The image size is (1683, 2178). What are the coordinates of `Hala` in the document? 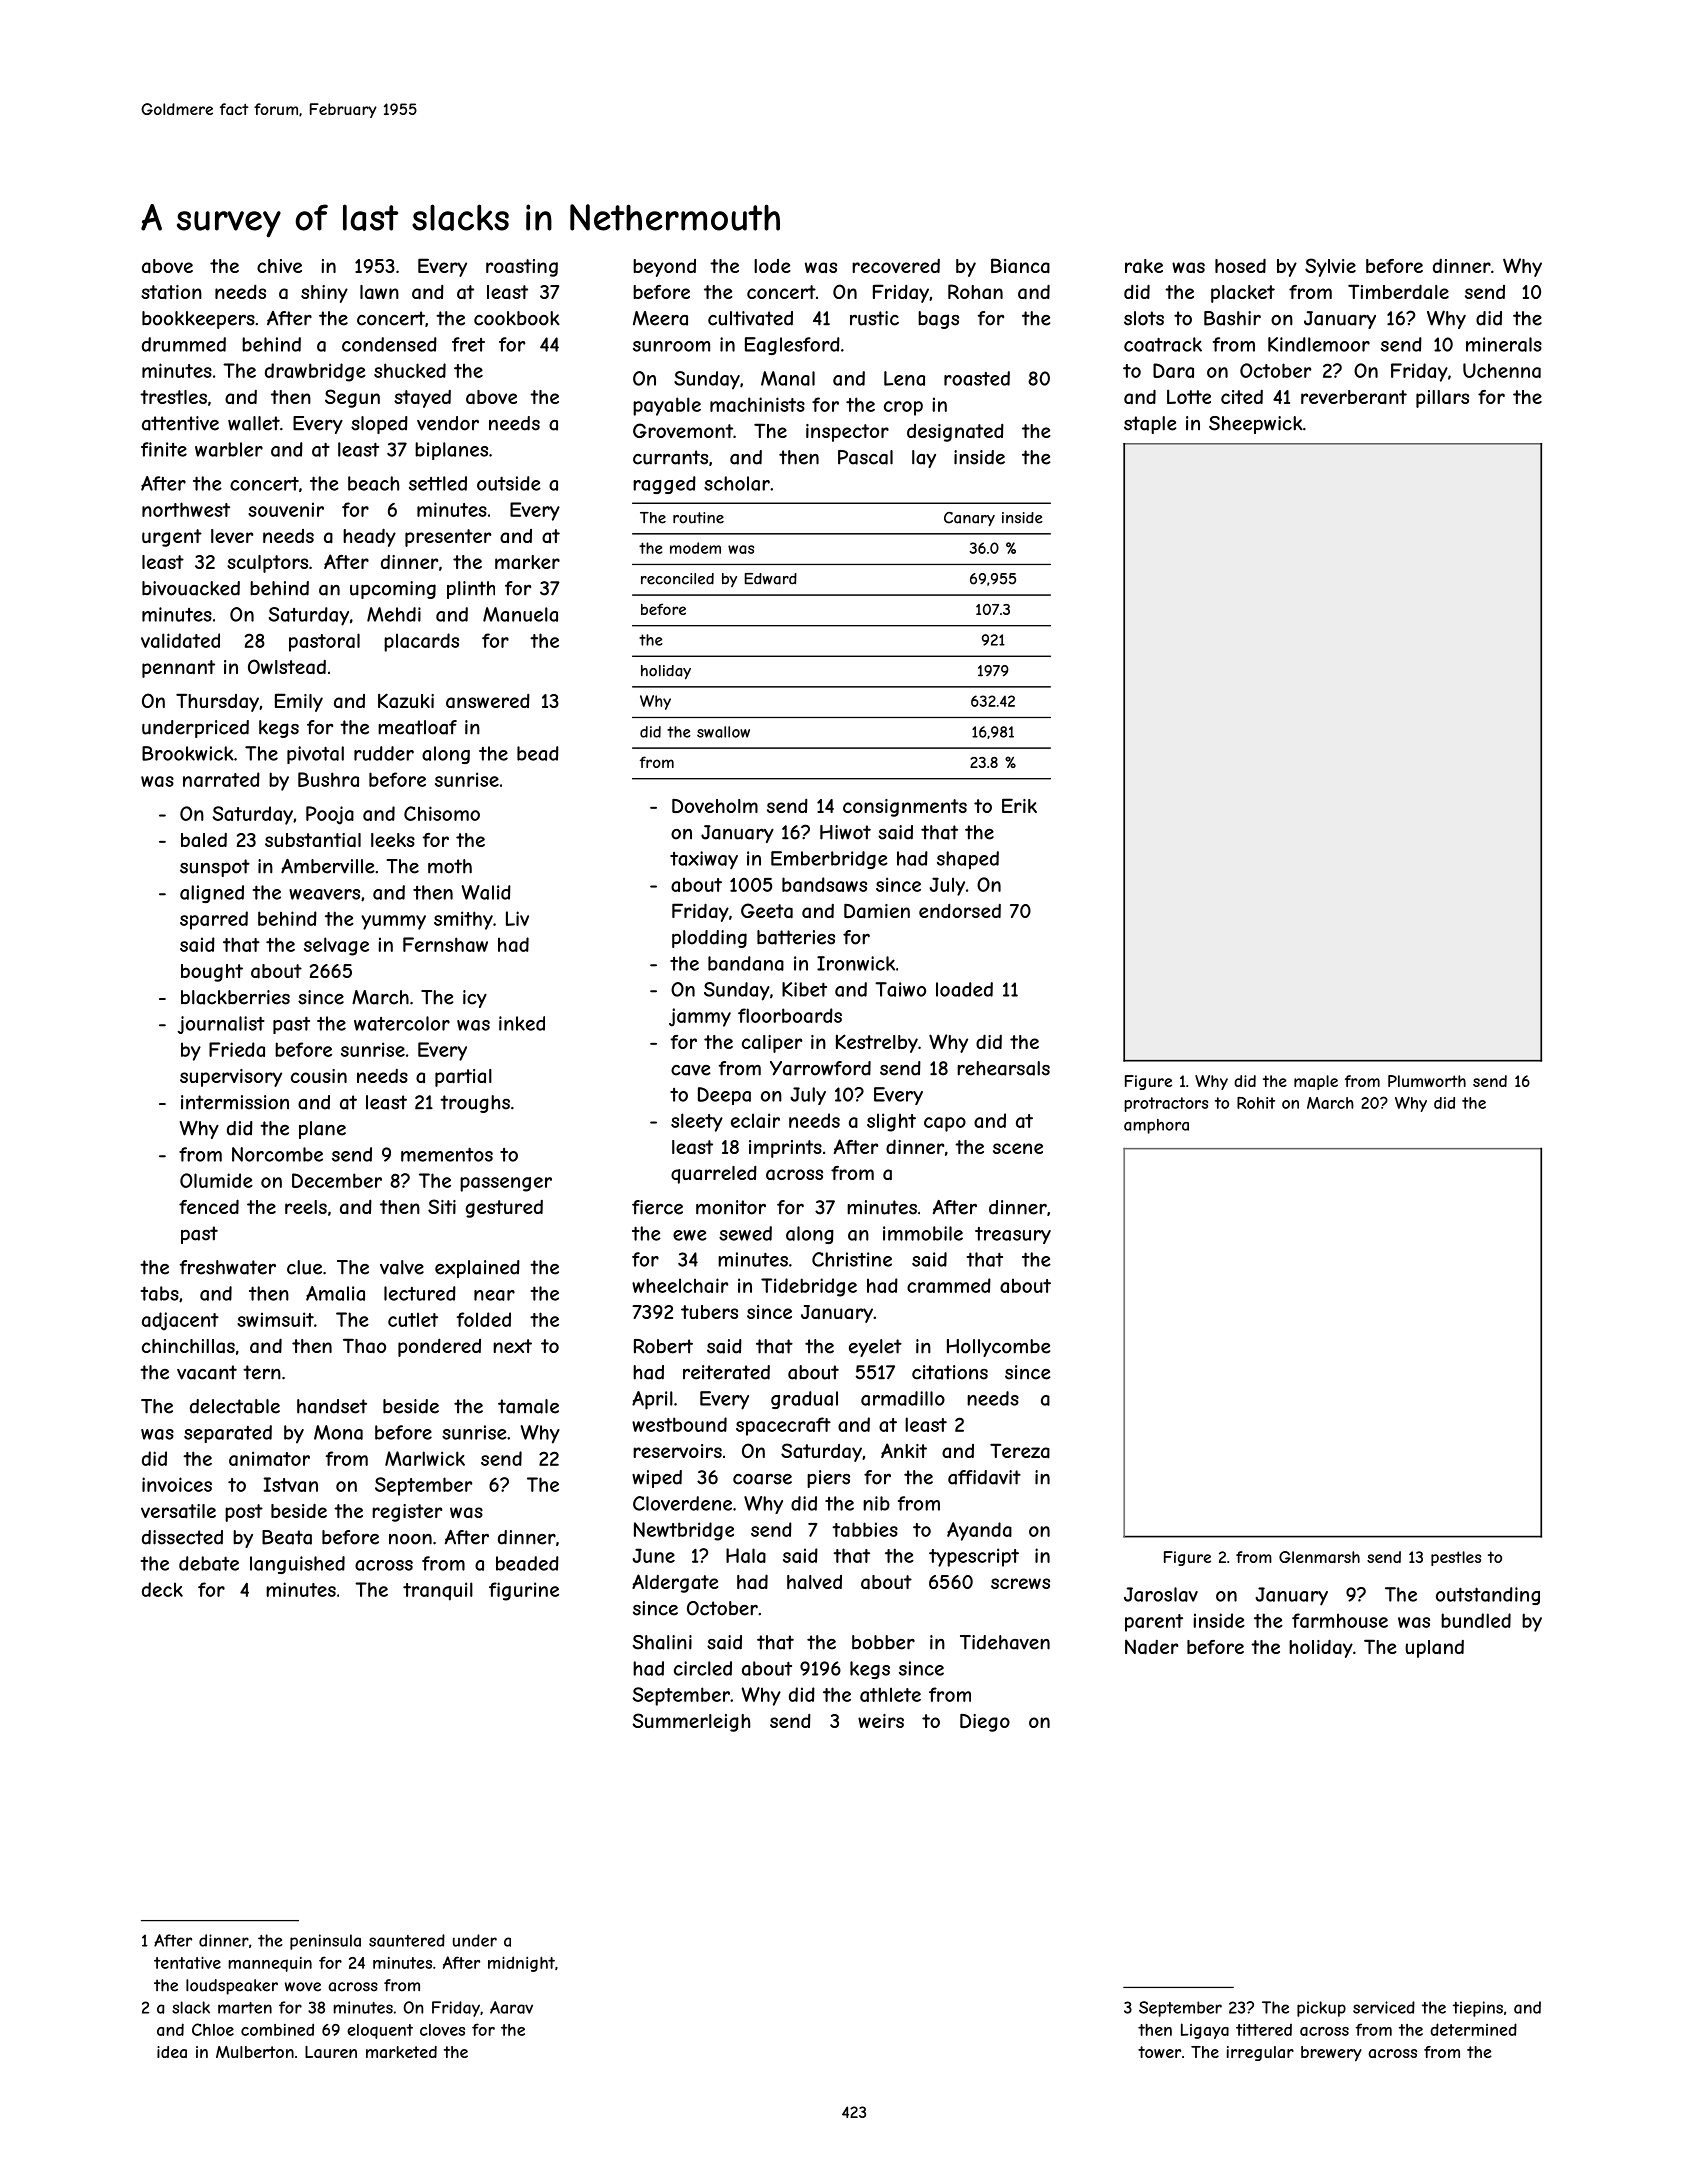 It's located at (746, 1555).
